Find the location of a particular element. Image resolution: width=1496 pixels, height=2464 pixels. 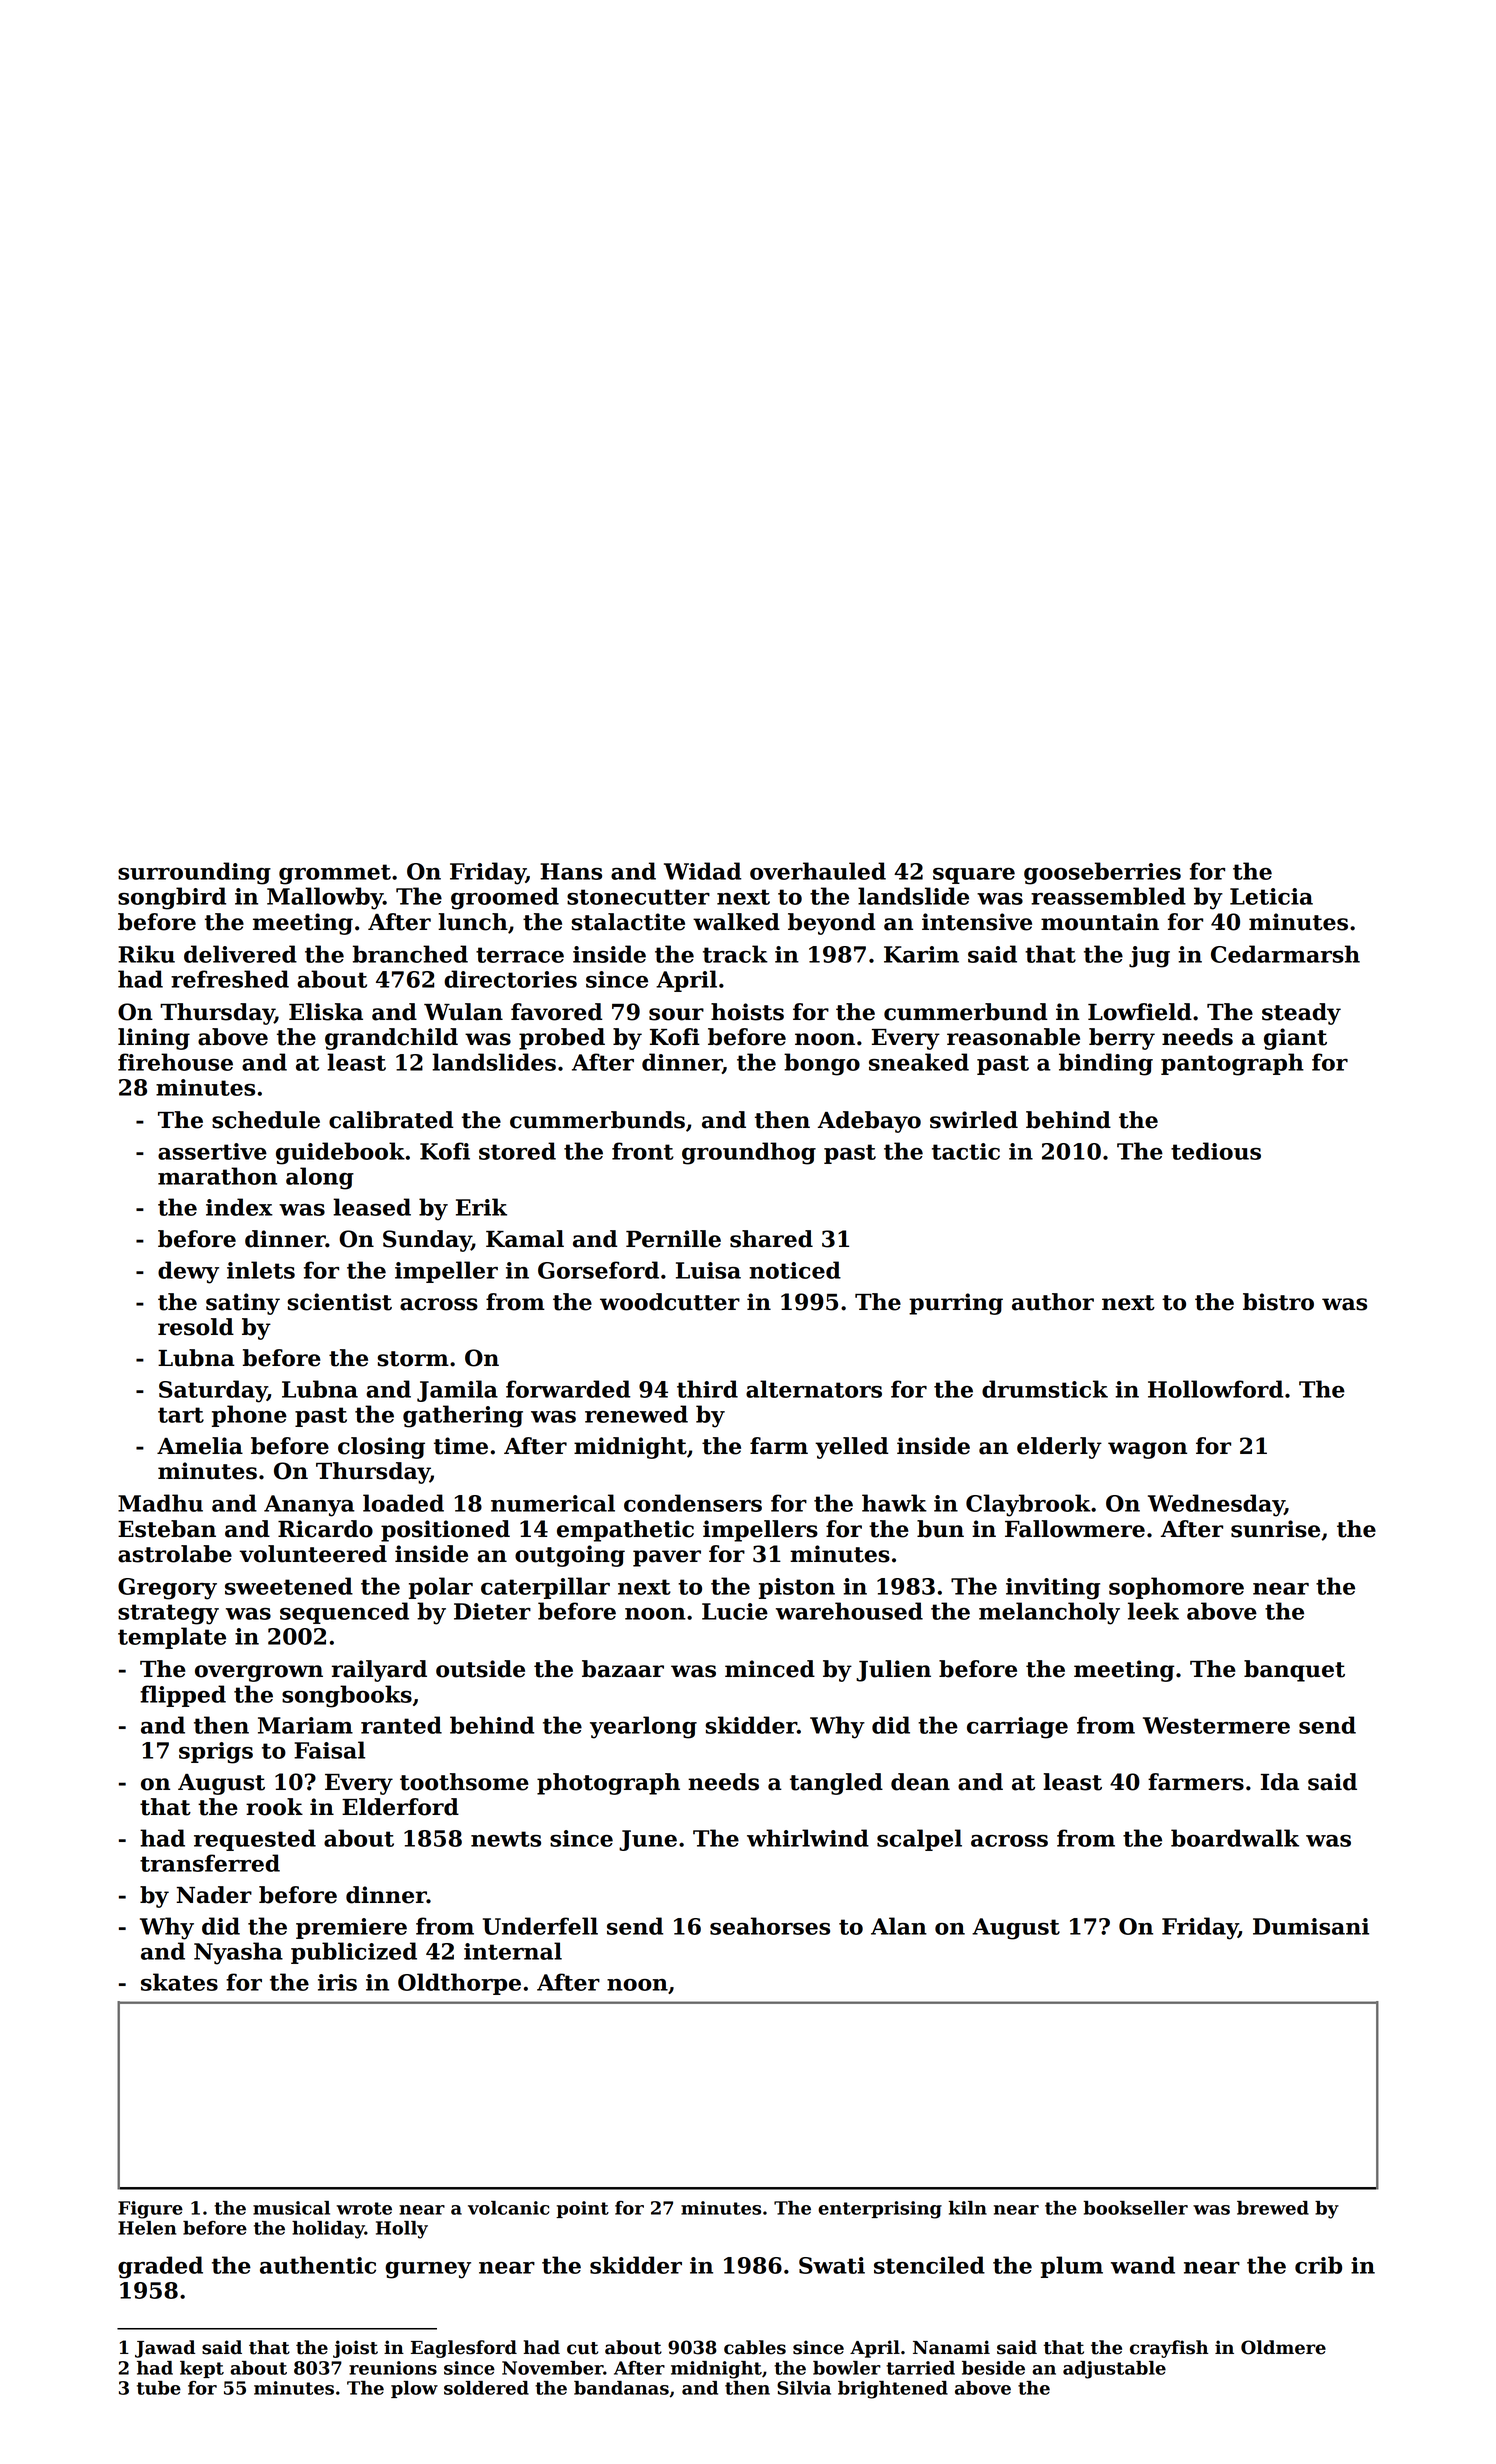

skates is located at coordinates (179, 1982).
